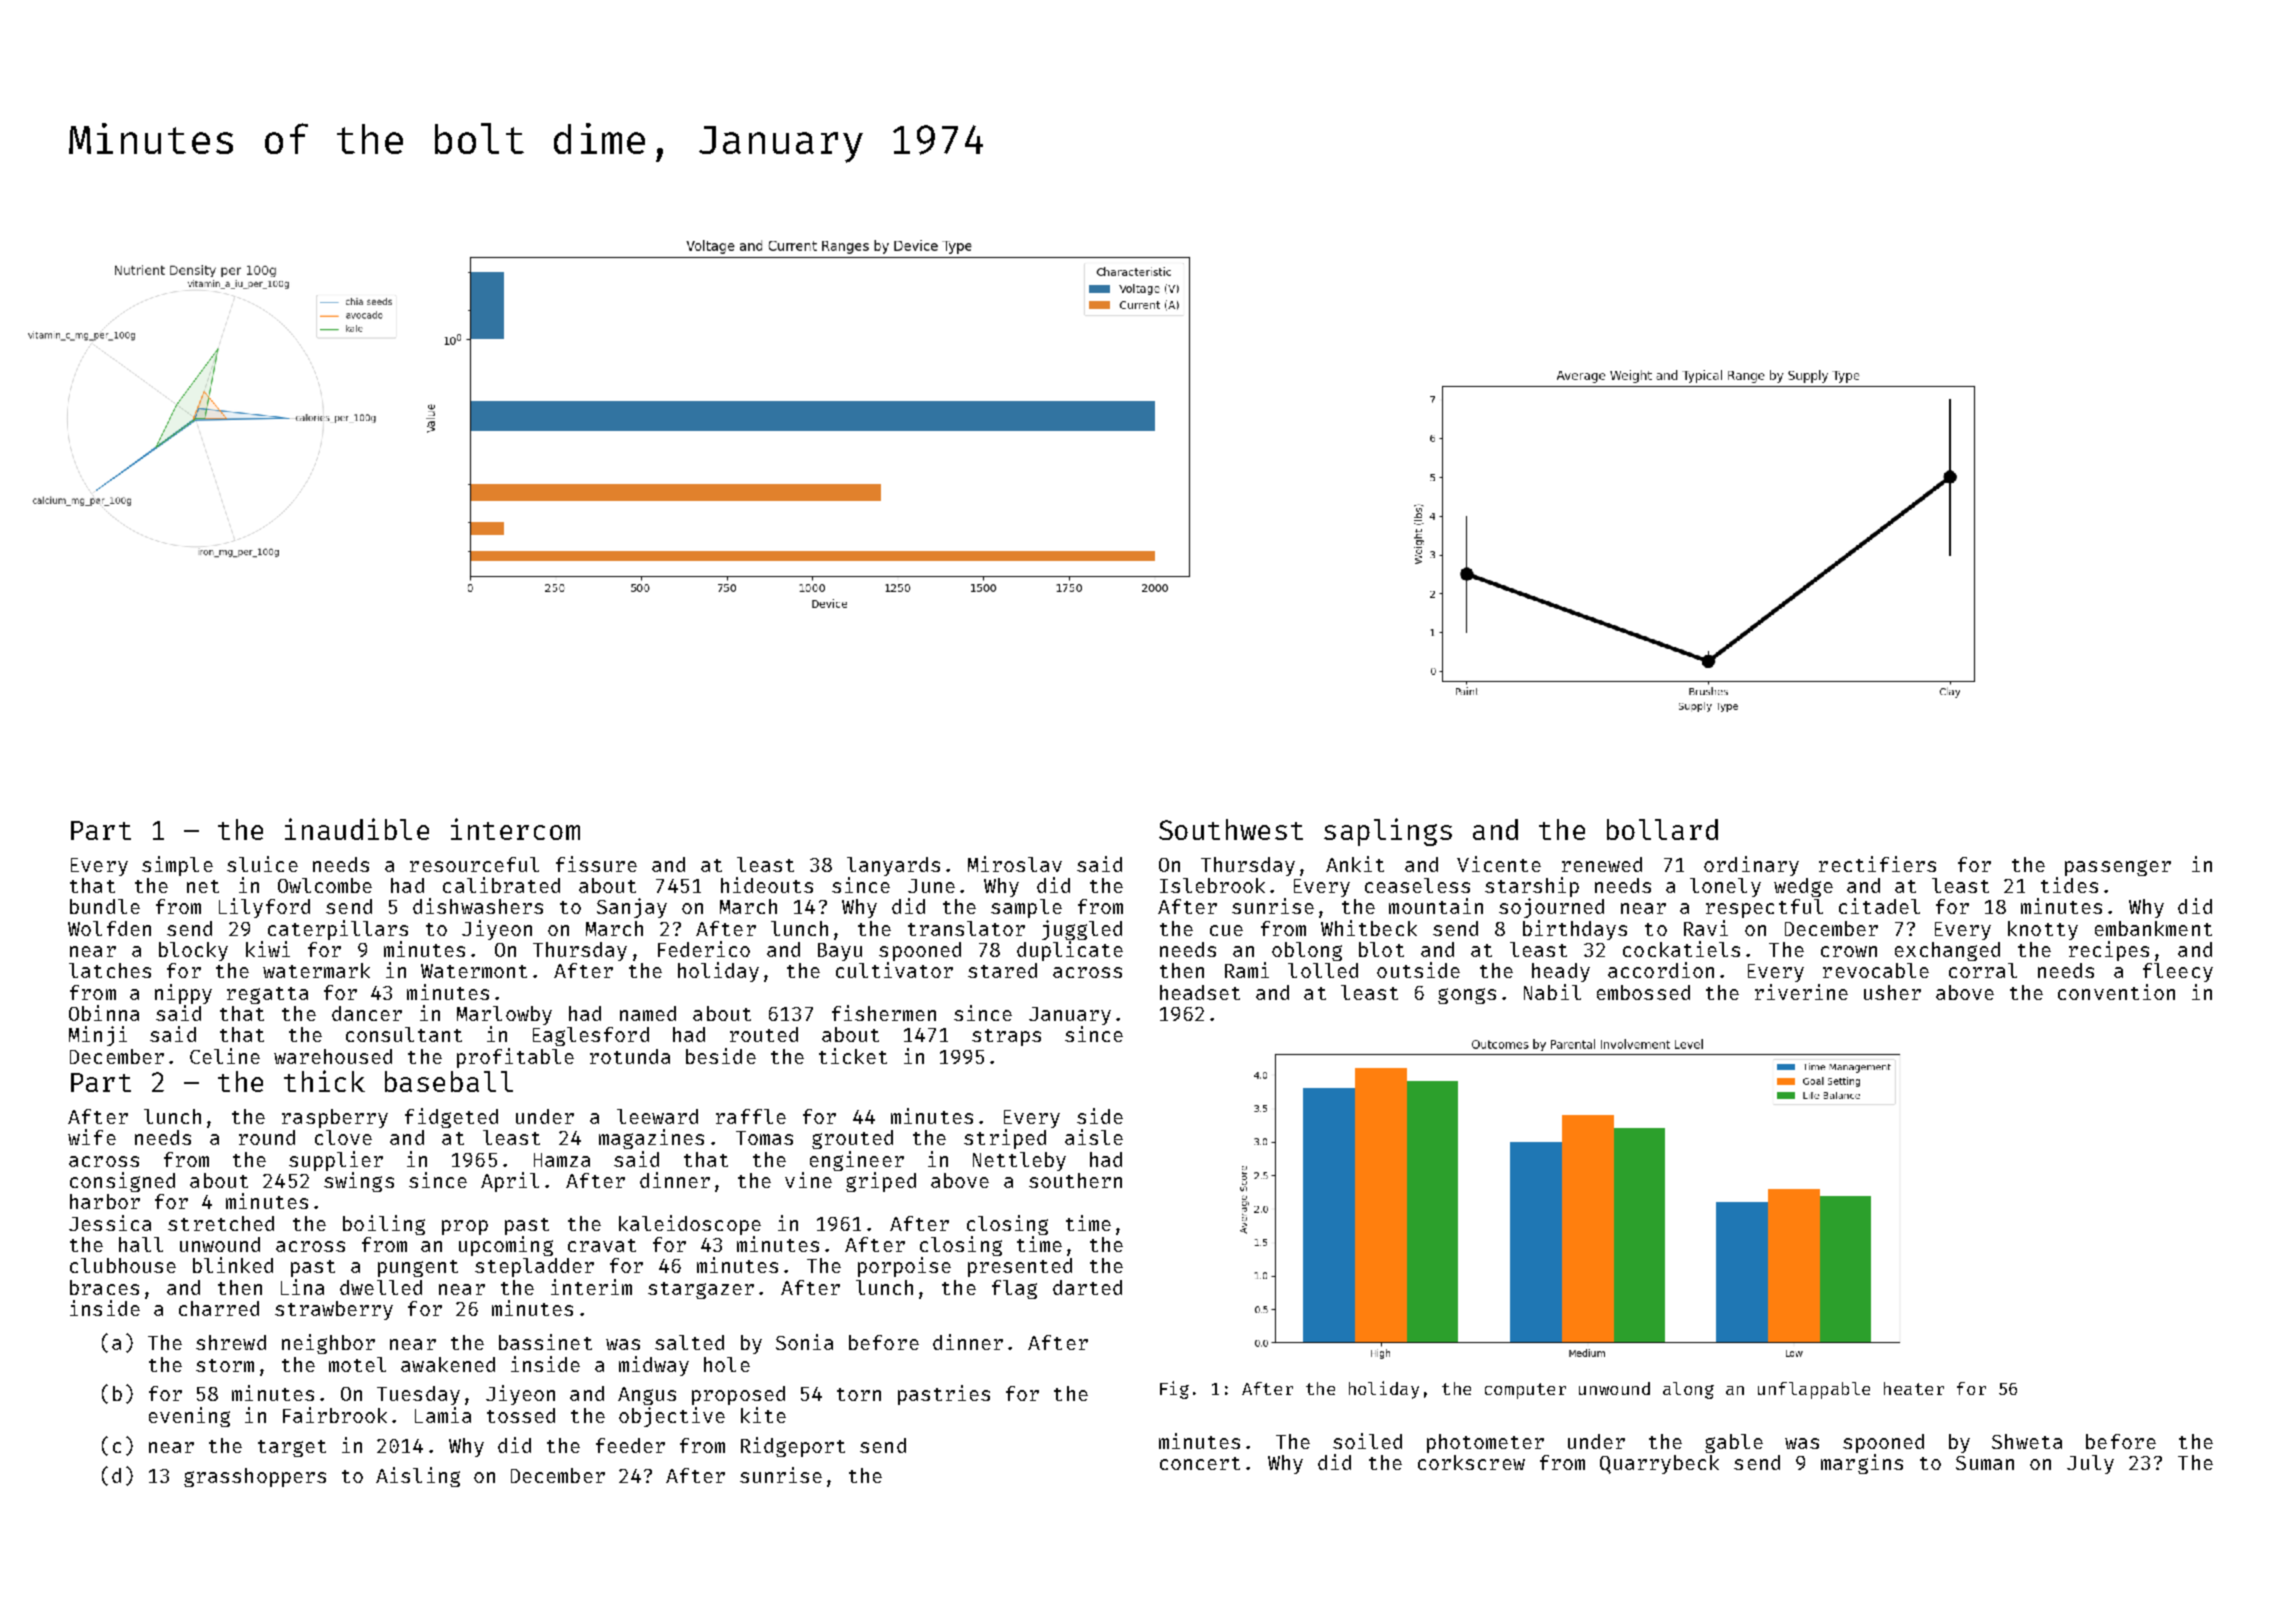 The image size is (2282, 1614). Describe the element at coordinates (1212, 885) in the screenshot. I see `Islebrook` at that location.
